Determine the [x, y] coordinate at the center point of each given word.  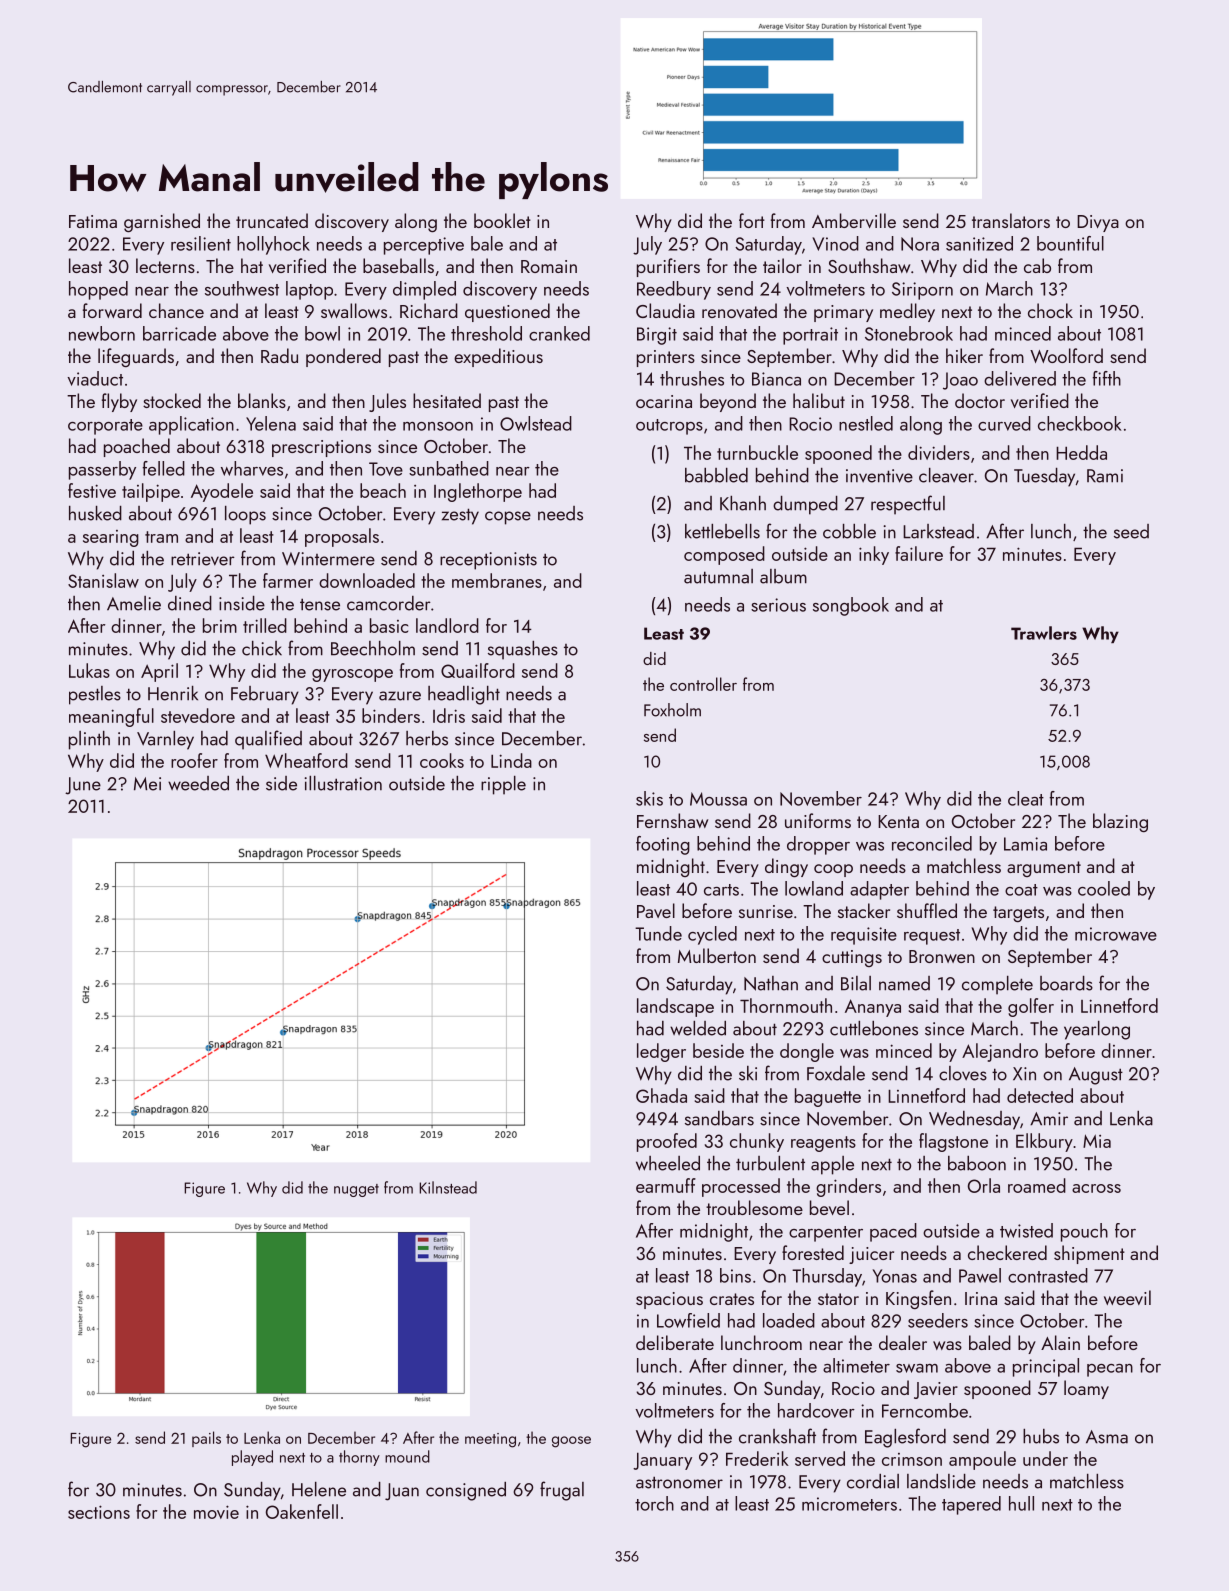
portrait [810, 336]
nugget [356, 1190]
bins [735, 1275]
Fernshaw [672, 820]
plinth [89, 740]
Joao [960, 381]
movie [216, 1512]
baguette [828, 1097]
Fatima [93, 221]
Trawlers [1044, 633]
